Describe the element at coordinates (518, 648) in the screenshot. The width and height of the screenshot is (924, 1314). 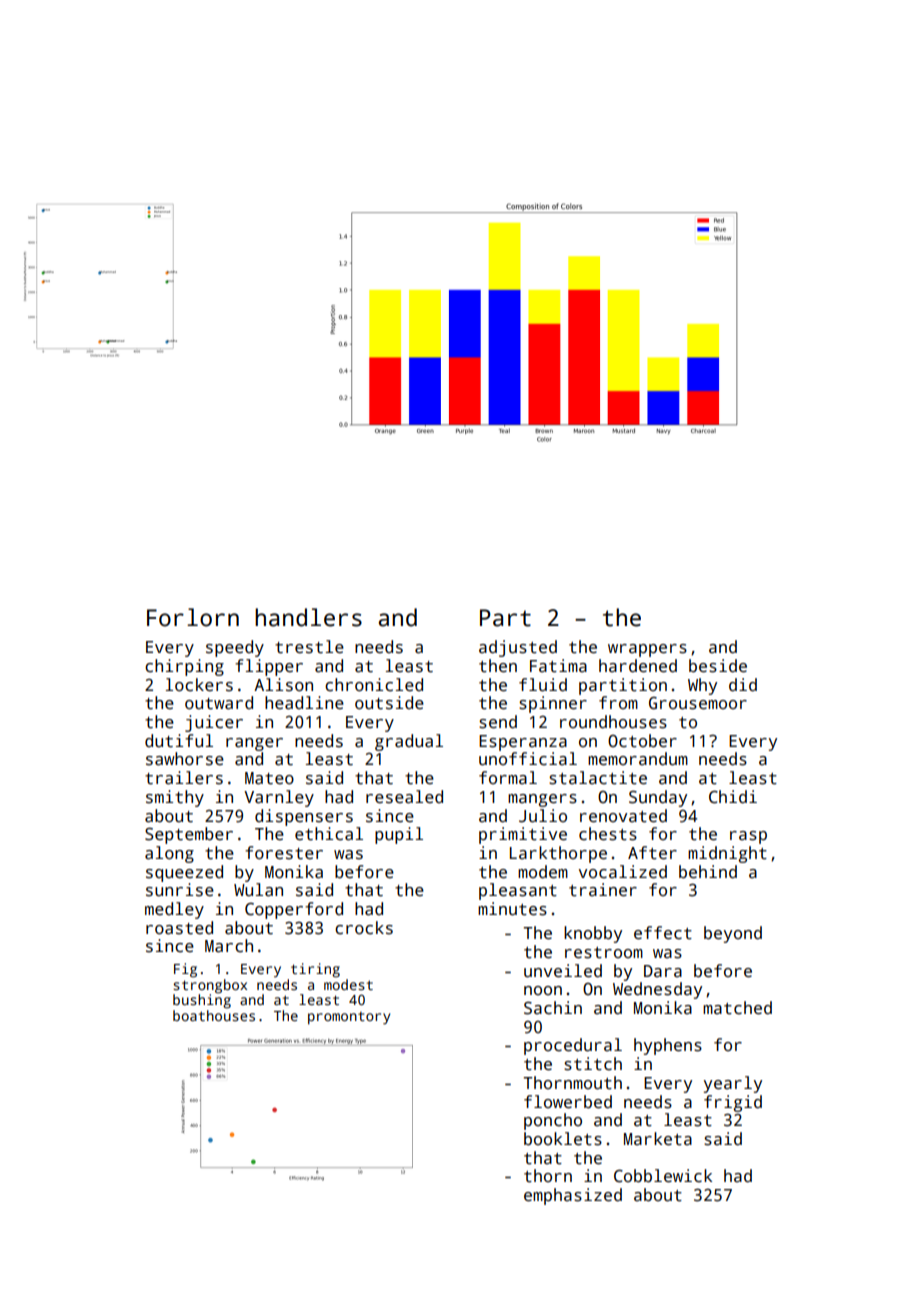
I see `adjusted` at that location.
